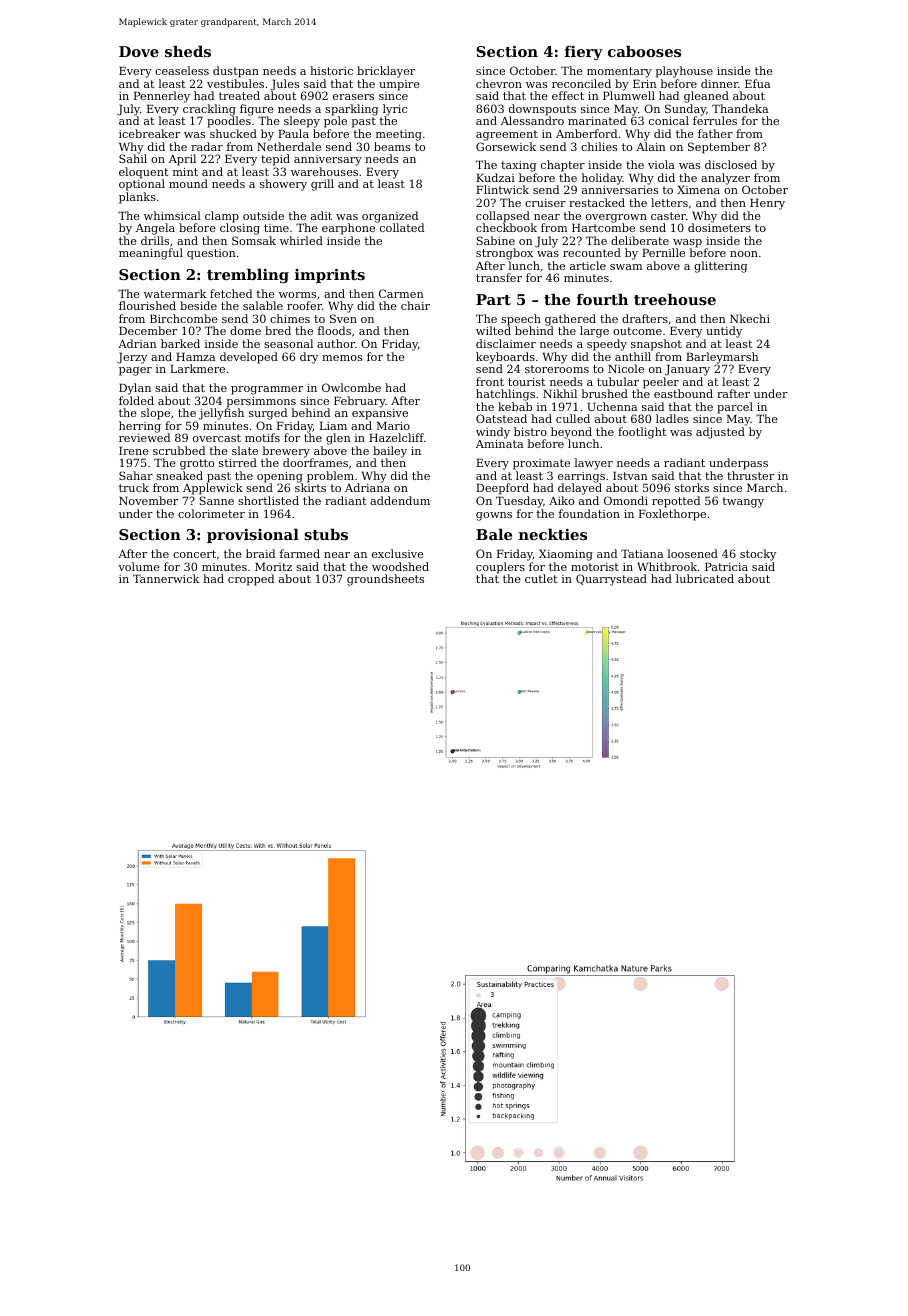 This document has height=1316, width=908. Describe the element at coordinates (147, 305) in the document. I see `flourished` at that location.
